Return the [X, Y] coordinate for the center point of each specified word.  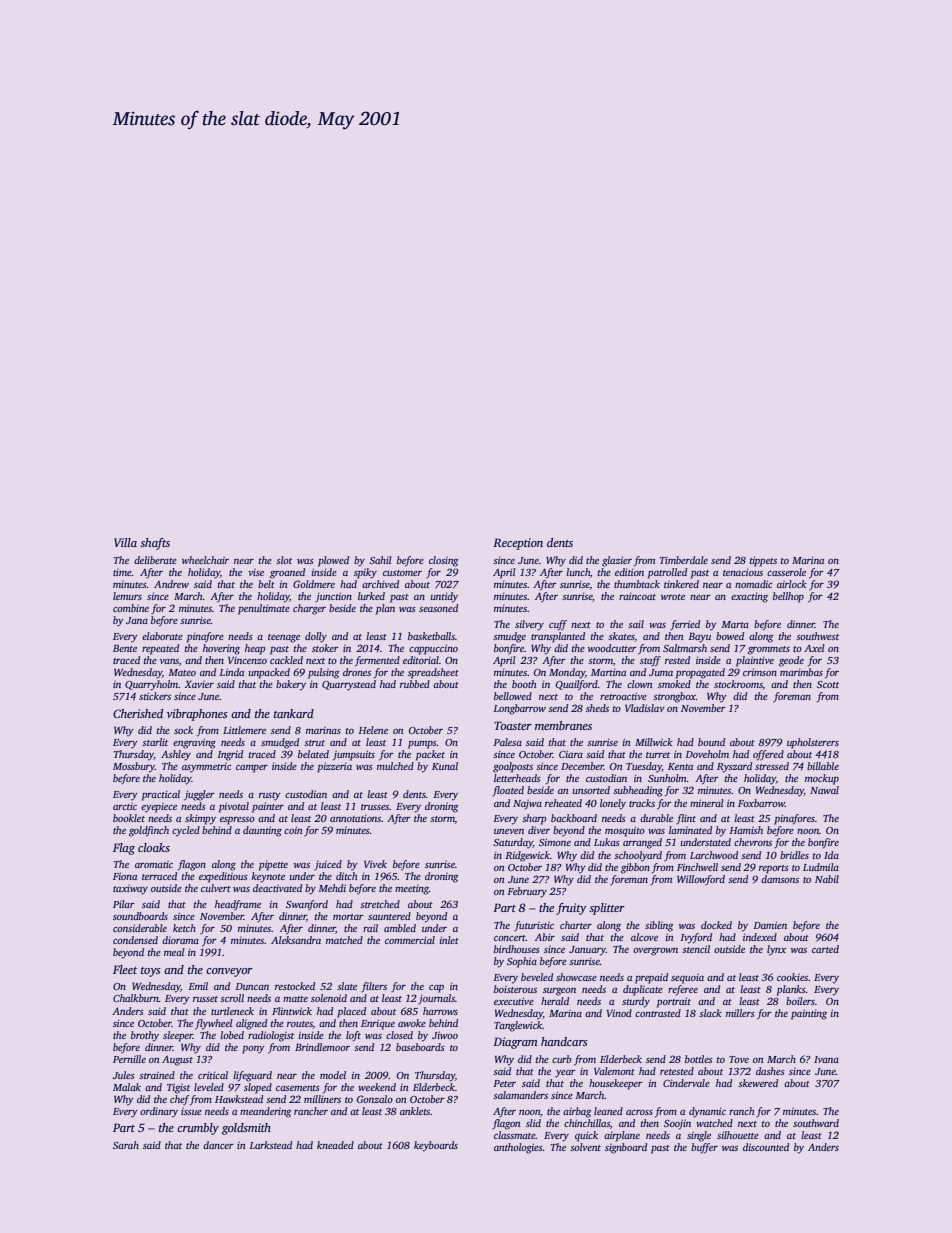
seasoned [438, 608]
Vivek [375, 864]
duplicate [643, 990]
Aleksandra [296, 940]
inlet [449, 940]
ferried [685, 625]
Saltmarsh [685, 648]
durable [656, 818]
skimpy [200, 819]
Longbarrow [519, 709]
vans [169, 661]
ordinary [159, 1112]
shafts [155, 544]
